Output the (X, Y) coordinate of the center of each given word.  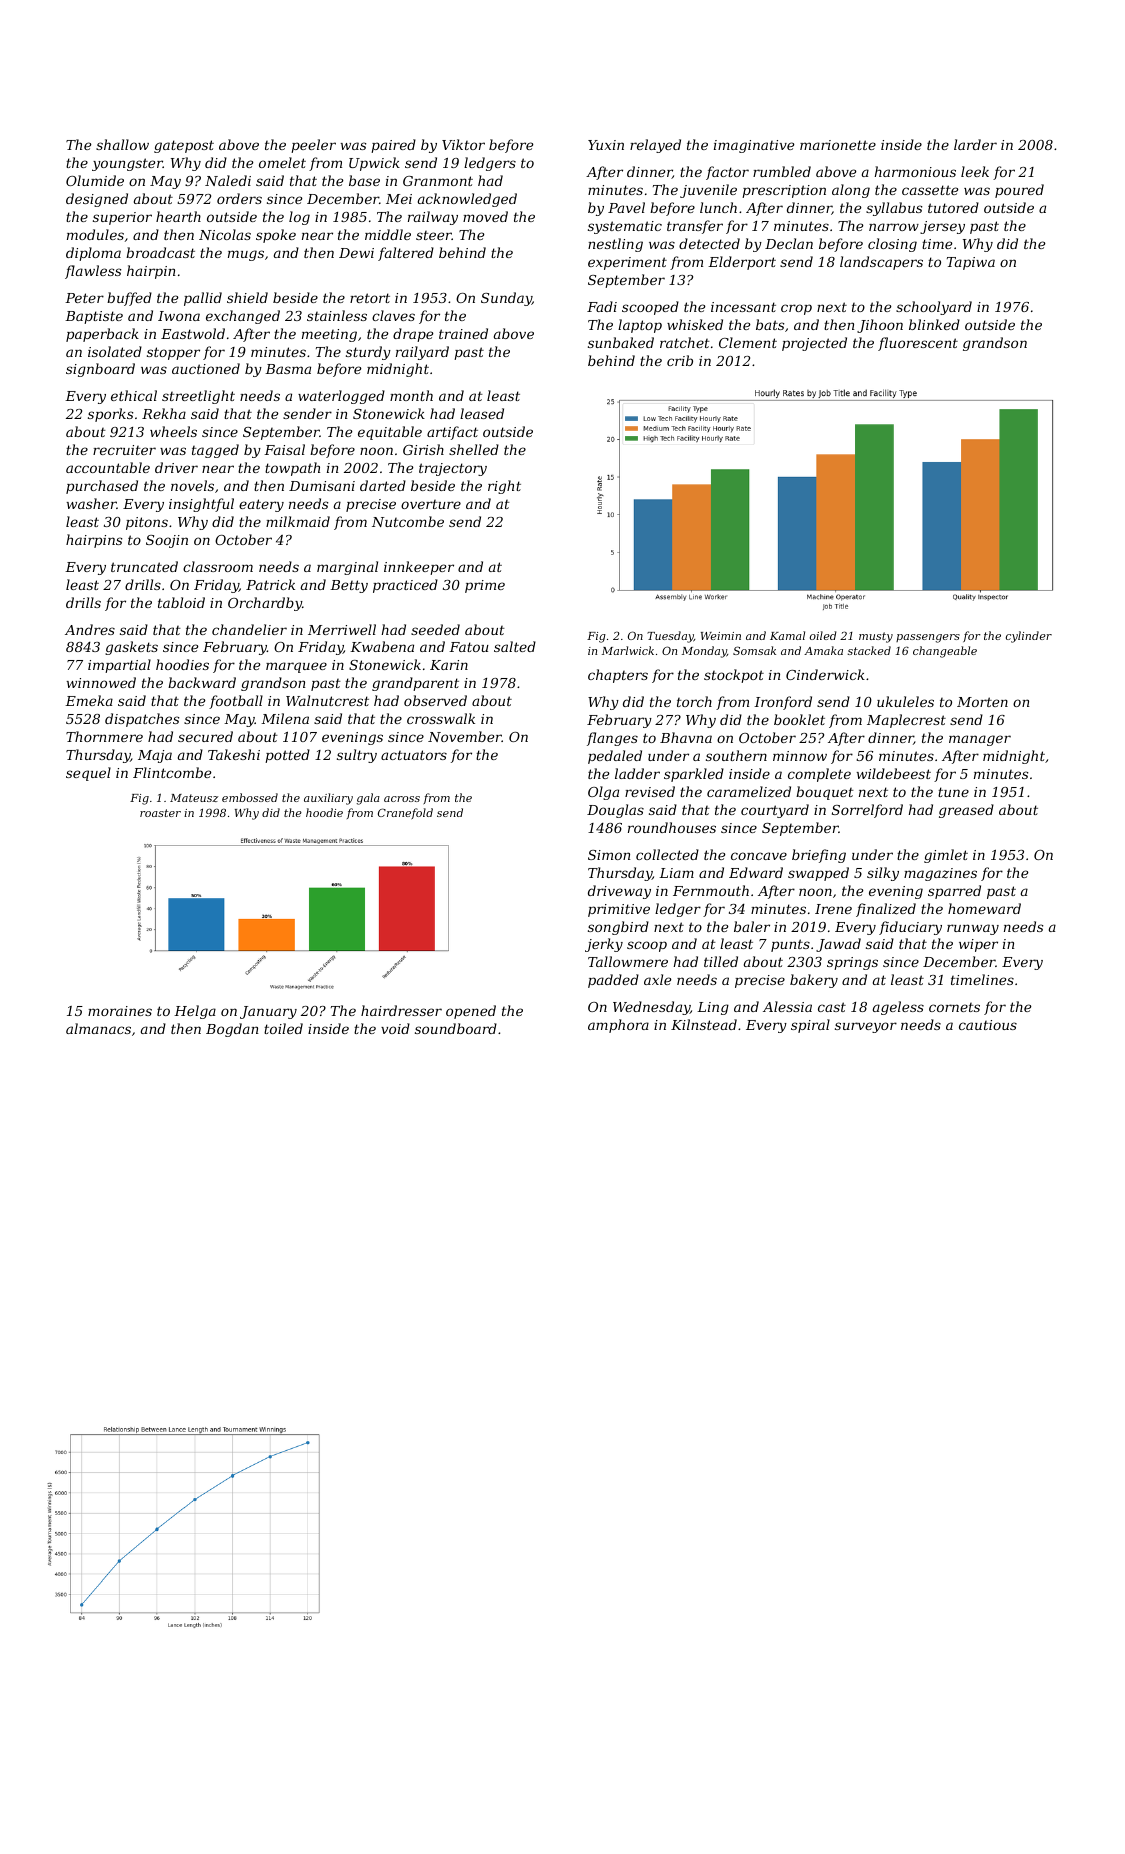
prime (485, 586)
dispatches (142, 720)
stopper (173, 353)
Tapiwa (971, 263)
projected (814, 344)
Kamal (787, 635)
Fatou (469, 647)
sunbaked (621, 342)
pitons (147, 523)
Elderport (742, 263)
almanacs (98, 1028)
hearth (178, 216)
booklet (799, 719)
